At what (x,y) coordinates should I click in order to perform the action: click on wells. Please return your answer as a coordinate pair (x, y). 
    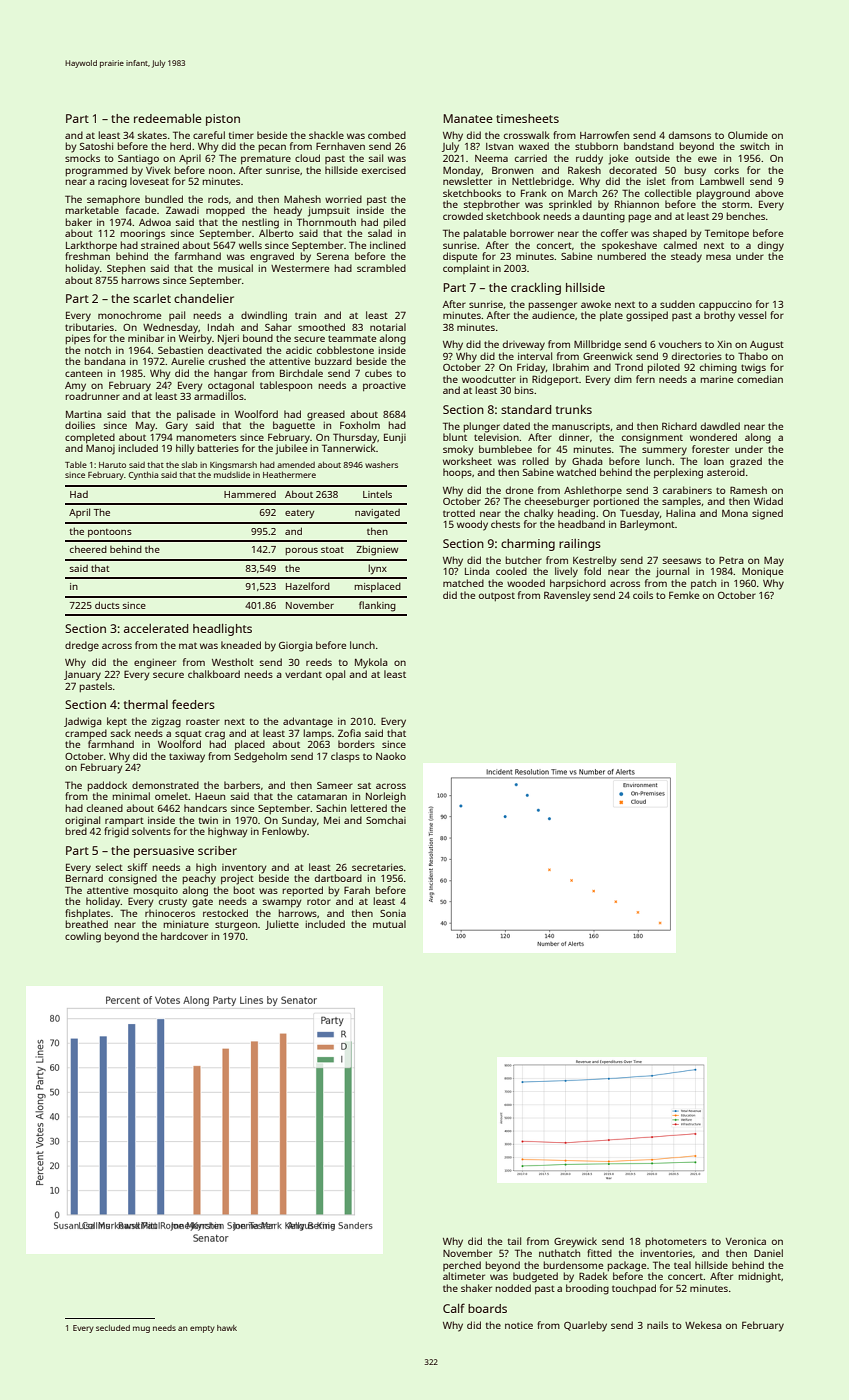
    Looking at the image, I should click on (250, 245).
